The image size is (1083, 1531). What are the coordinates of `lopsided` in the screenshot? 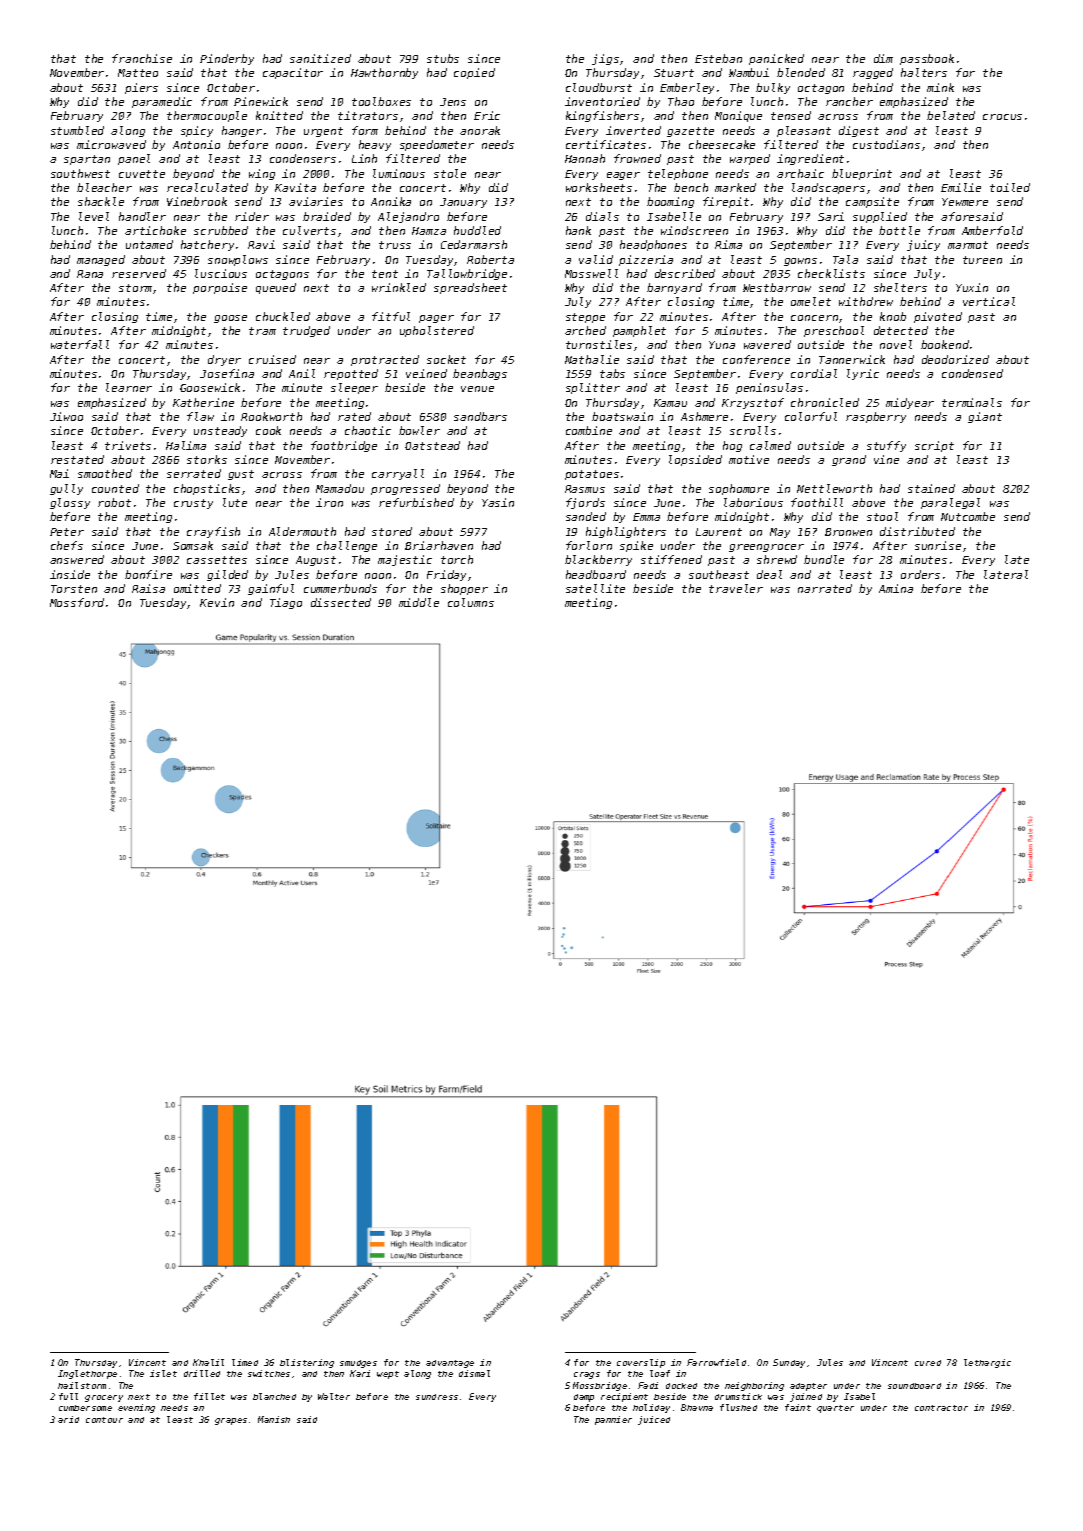 It's located at (695, 460).
